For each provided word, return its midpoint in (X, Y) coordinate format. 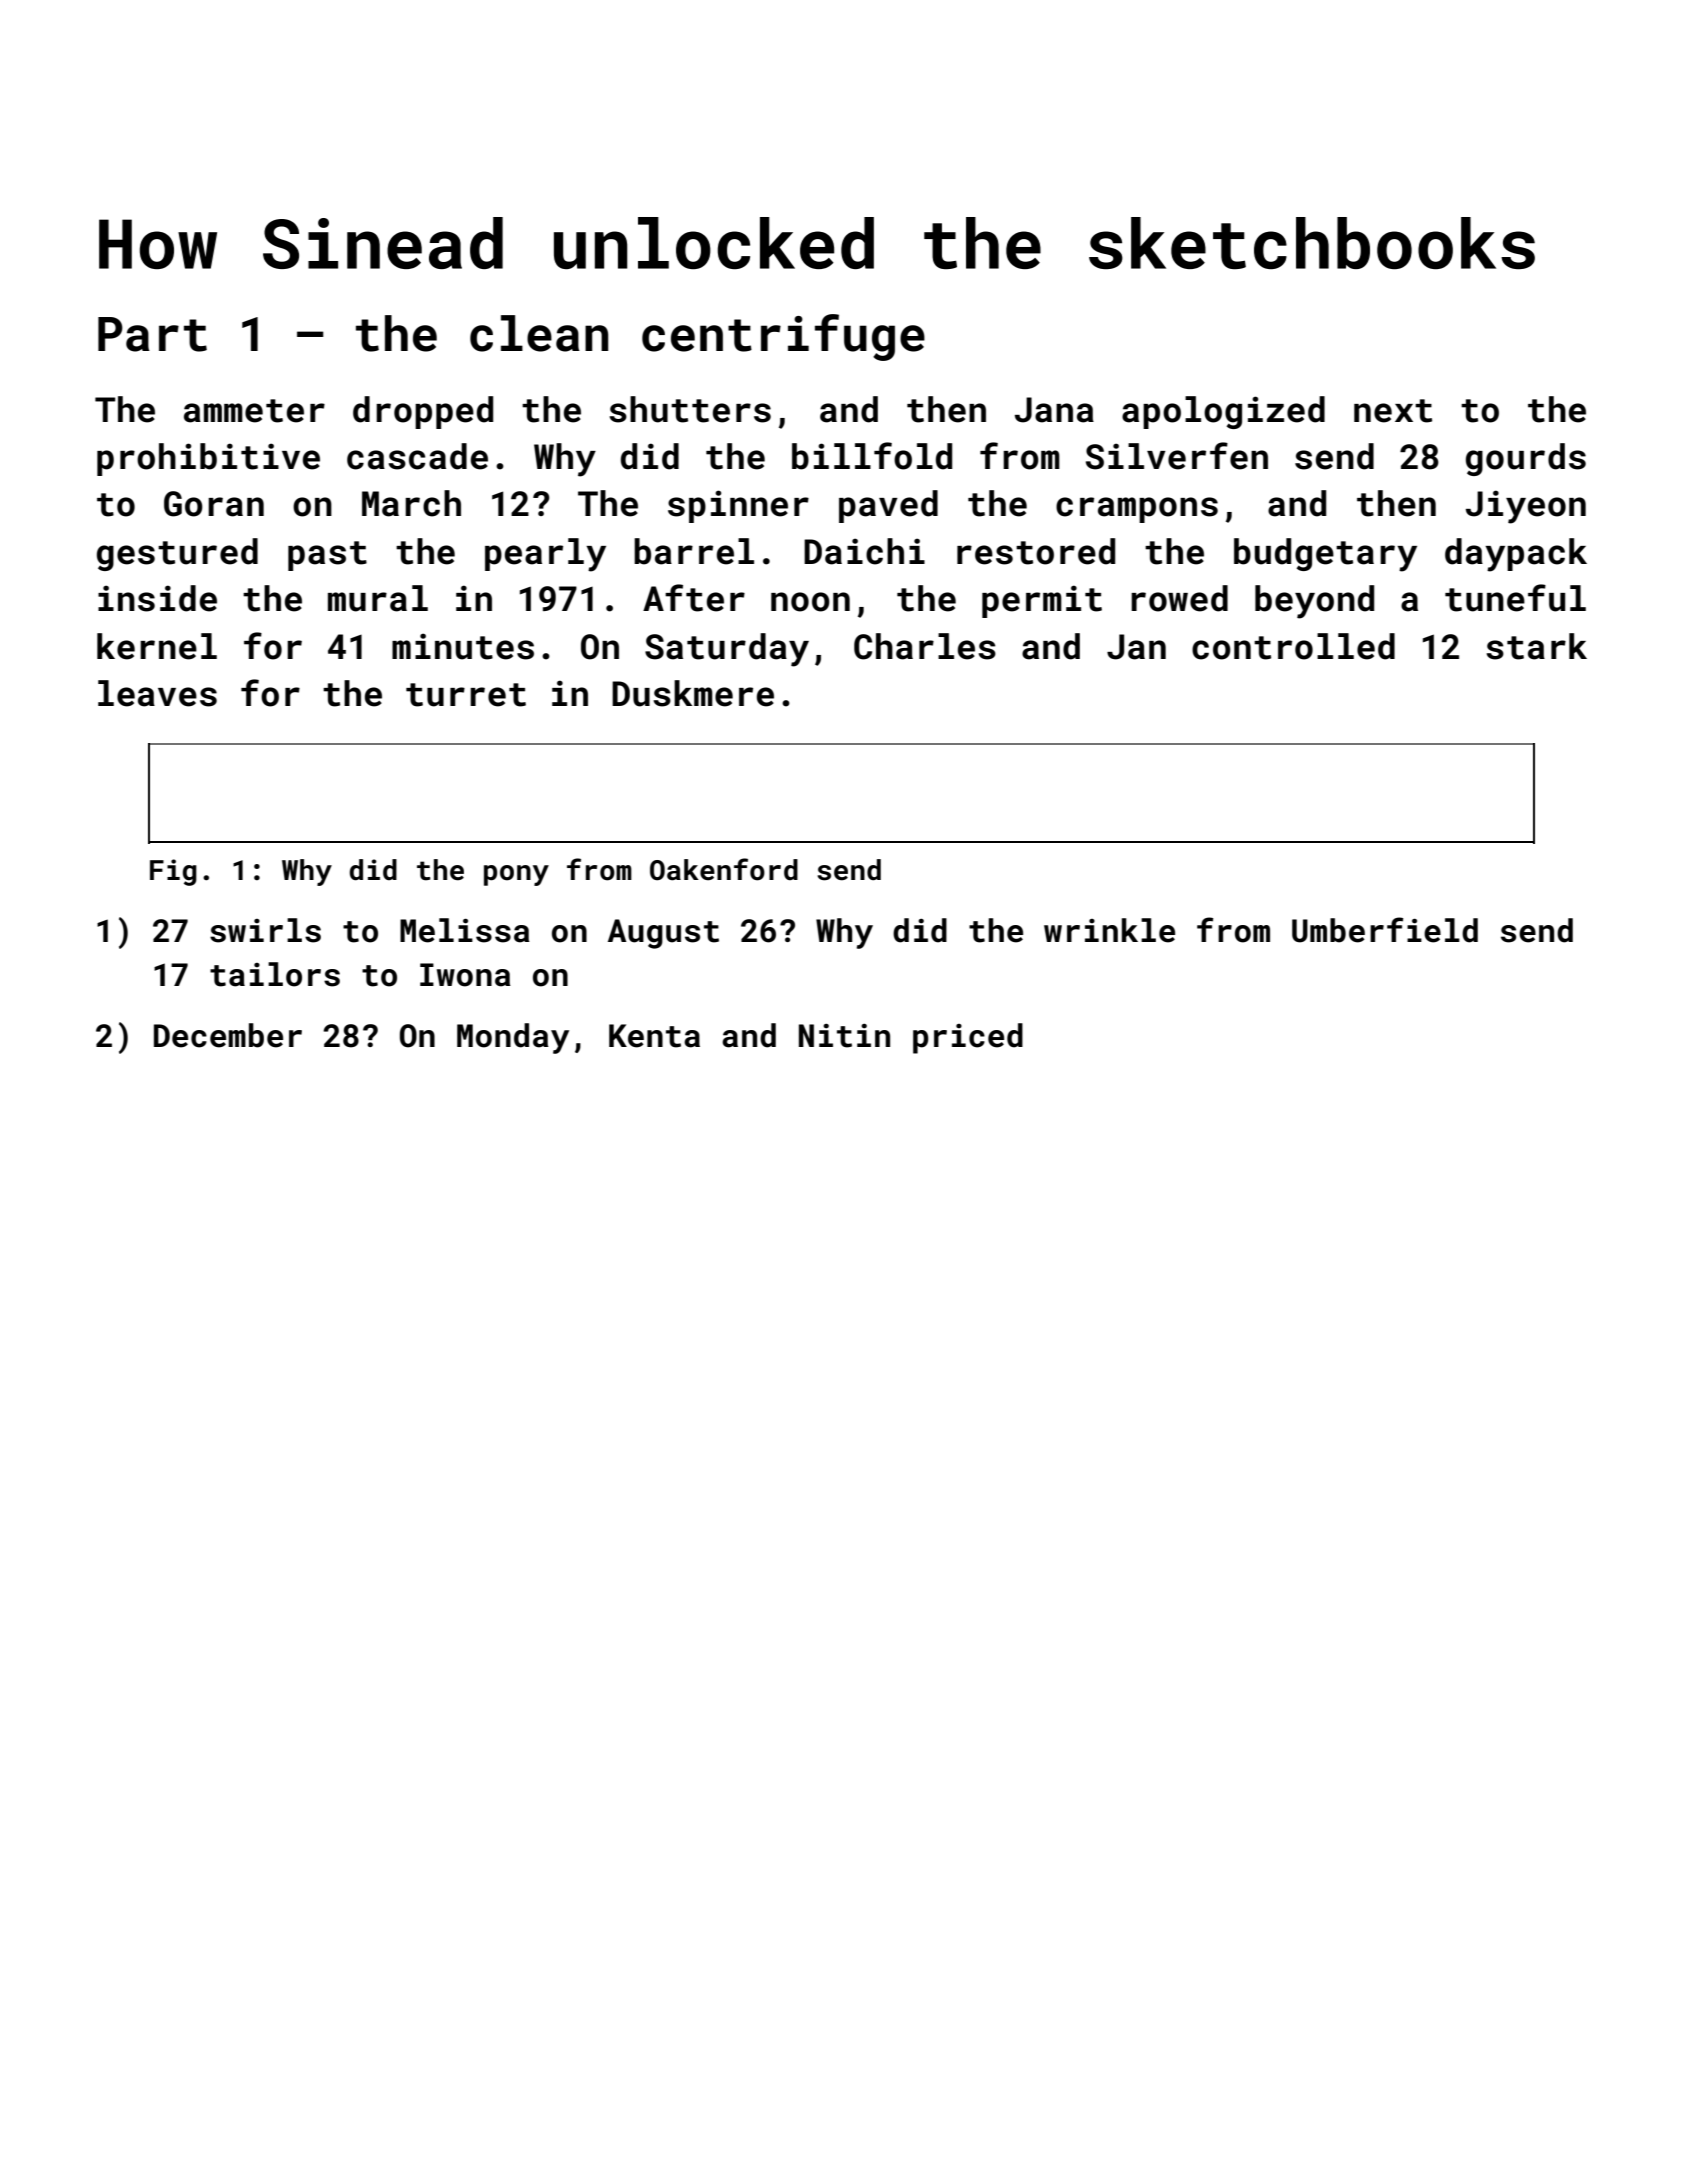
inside (157, 598)
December (228, 1035)
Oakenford (724, 869)
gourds (1526, 459)
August (663, 934)
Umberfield (1385, 930)
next (1393, 411)
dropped (423, 412)
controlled (1293, 646)
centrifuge (783, 337)
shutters (690, 409)
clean (539, 333)
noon (810, 602)
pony (516, 875)
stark (1537, 646)
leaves (157, 693)
